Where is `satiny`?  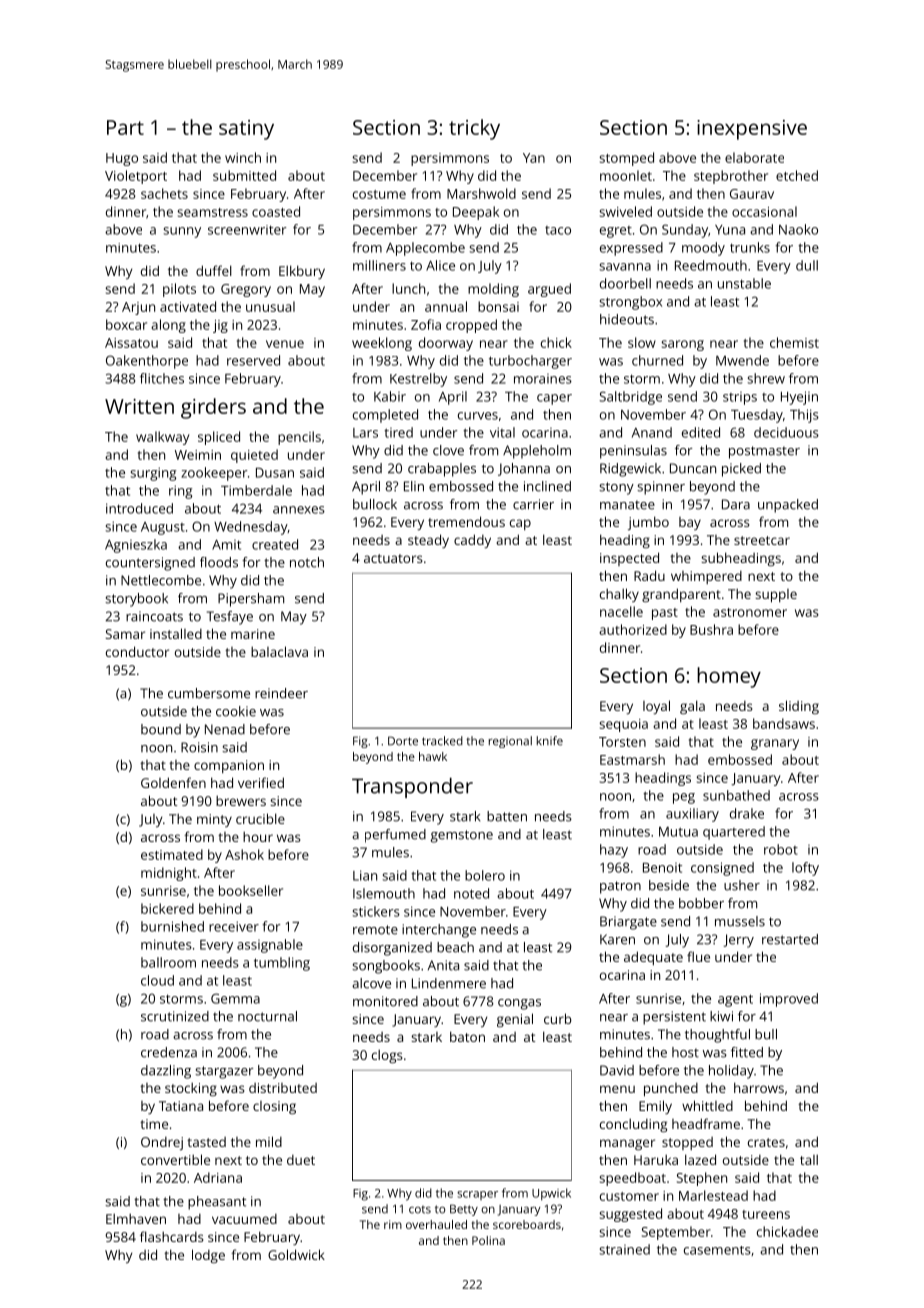 satiny is located at coordinates (246, 130).
